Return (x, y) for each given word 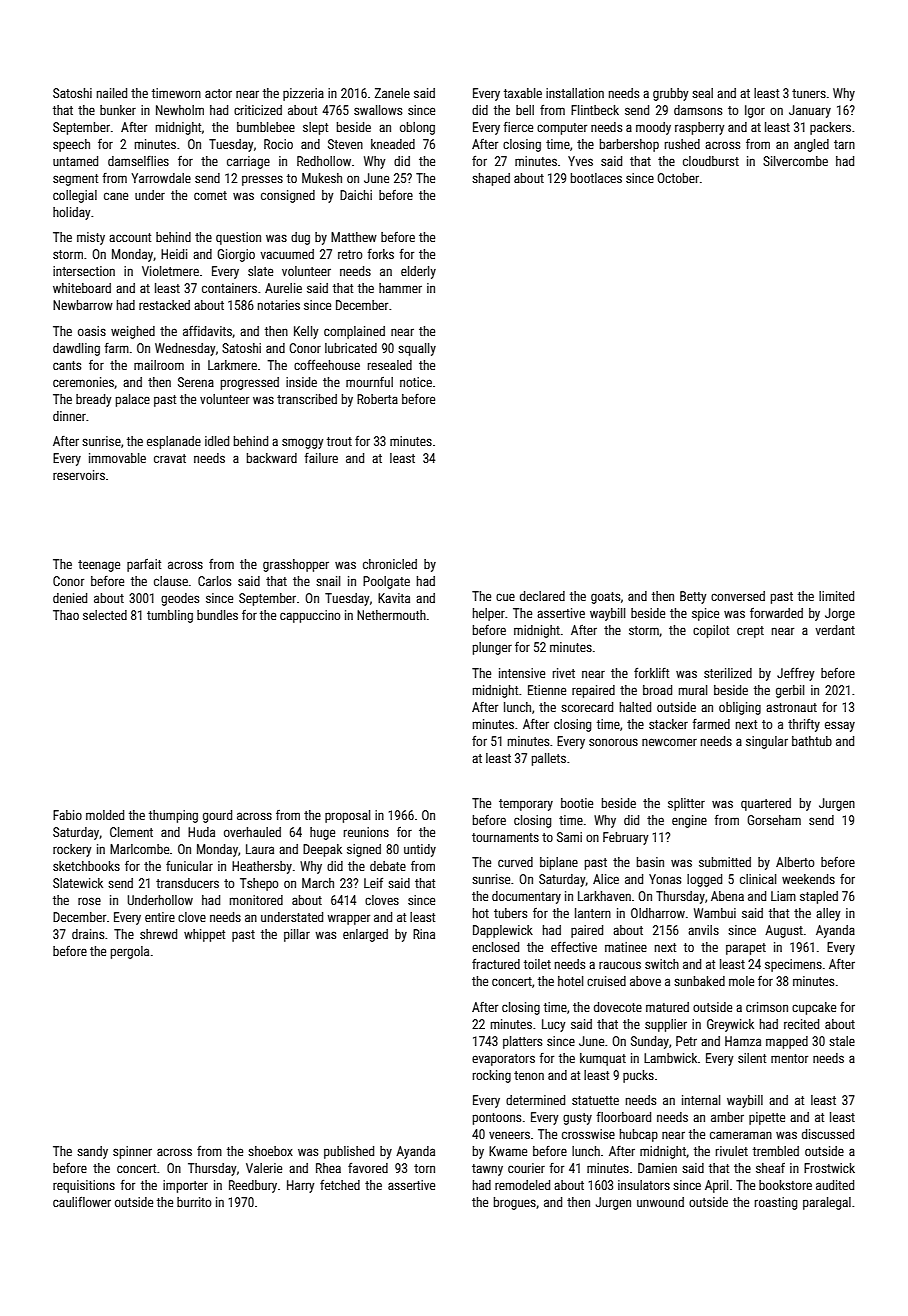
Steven (345, 144)
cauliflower (82, 1201)
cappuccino (310, 616)
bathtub (812, 741)
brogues (515, 1203)
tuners (809, 93)
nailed (112, 93)
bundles (217, 615)
